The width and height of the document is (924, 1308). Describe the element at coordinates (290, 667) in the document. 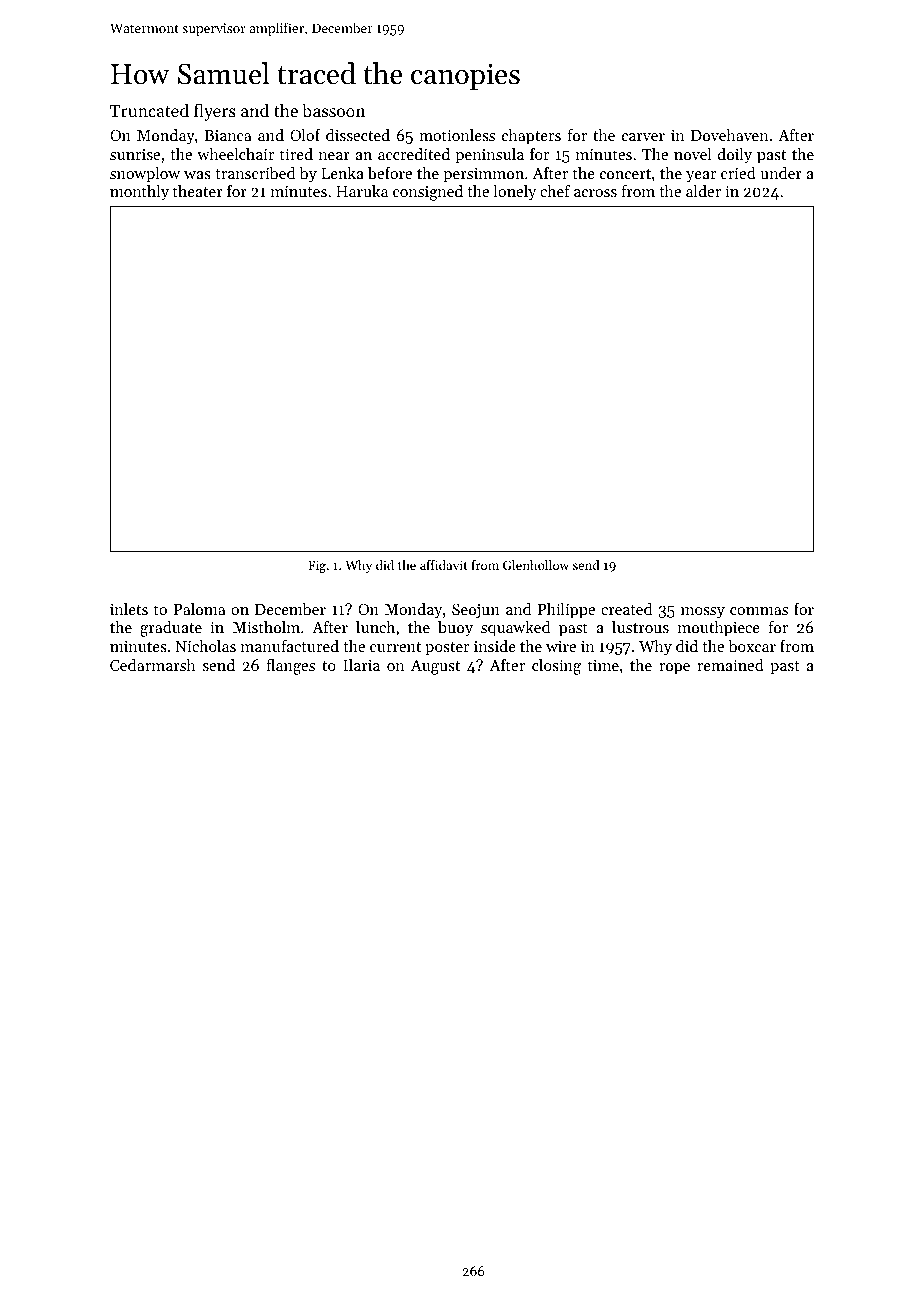

I see `flanges` at that location.
